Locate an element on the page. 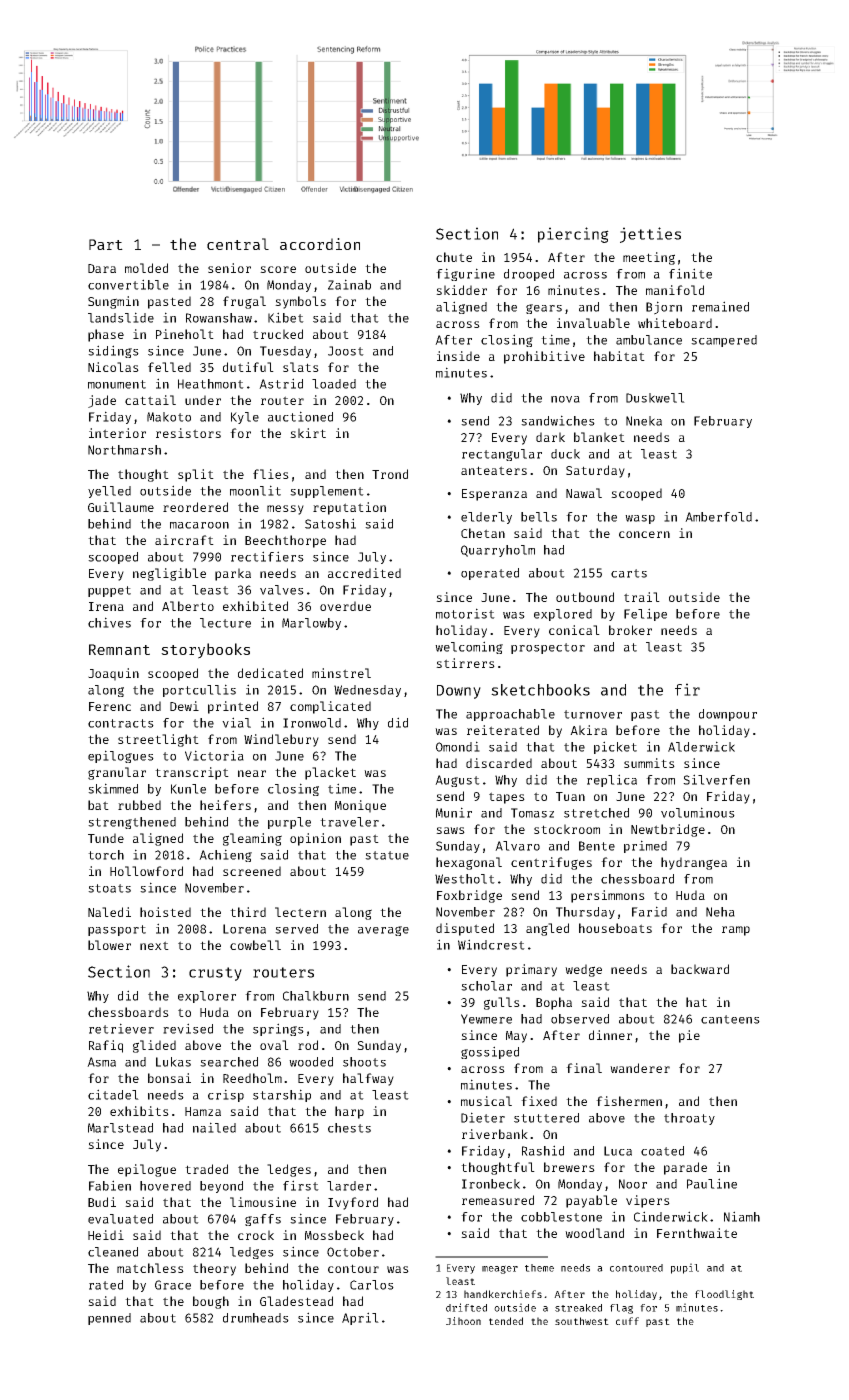  skirt is located at coordinates (308, 433).
